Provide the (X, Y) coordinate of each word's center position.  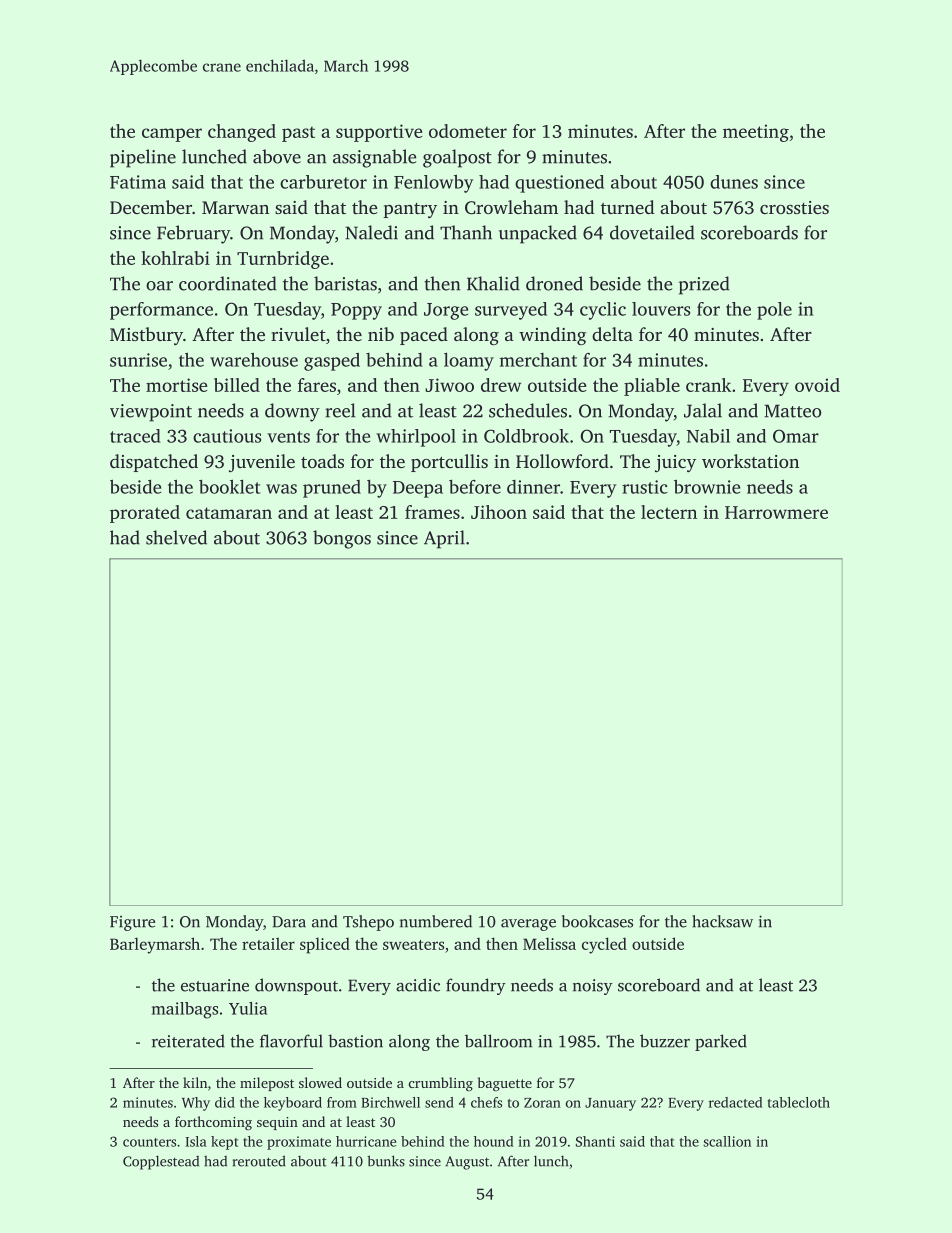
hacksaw (722, 921)
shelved (176, 537)
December (151, 207)
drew (501, 385)
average (528, 925)
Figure (132, 923)
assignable (374, 158)
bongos (342, 539)
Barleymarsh (155, 945)
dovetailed (652, 232)
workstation (750, 461)
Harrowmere (776, 512)
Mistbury (146, 336)
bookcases (597, 921)
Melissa (549, 943)
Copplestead (161, 1162)
